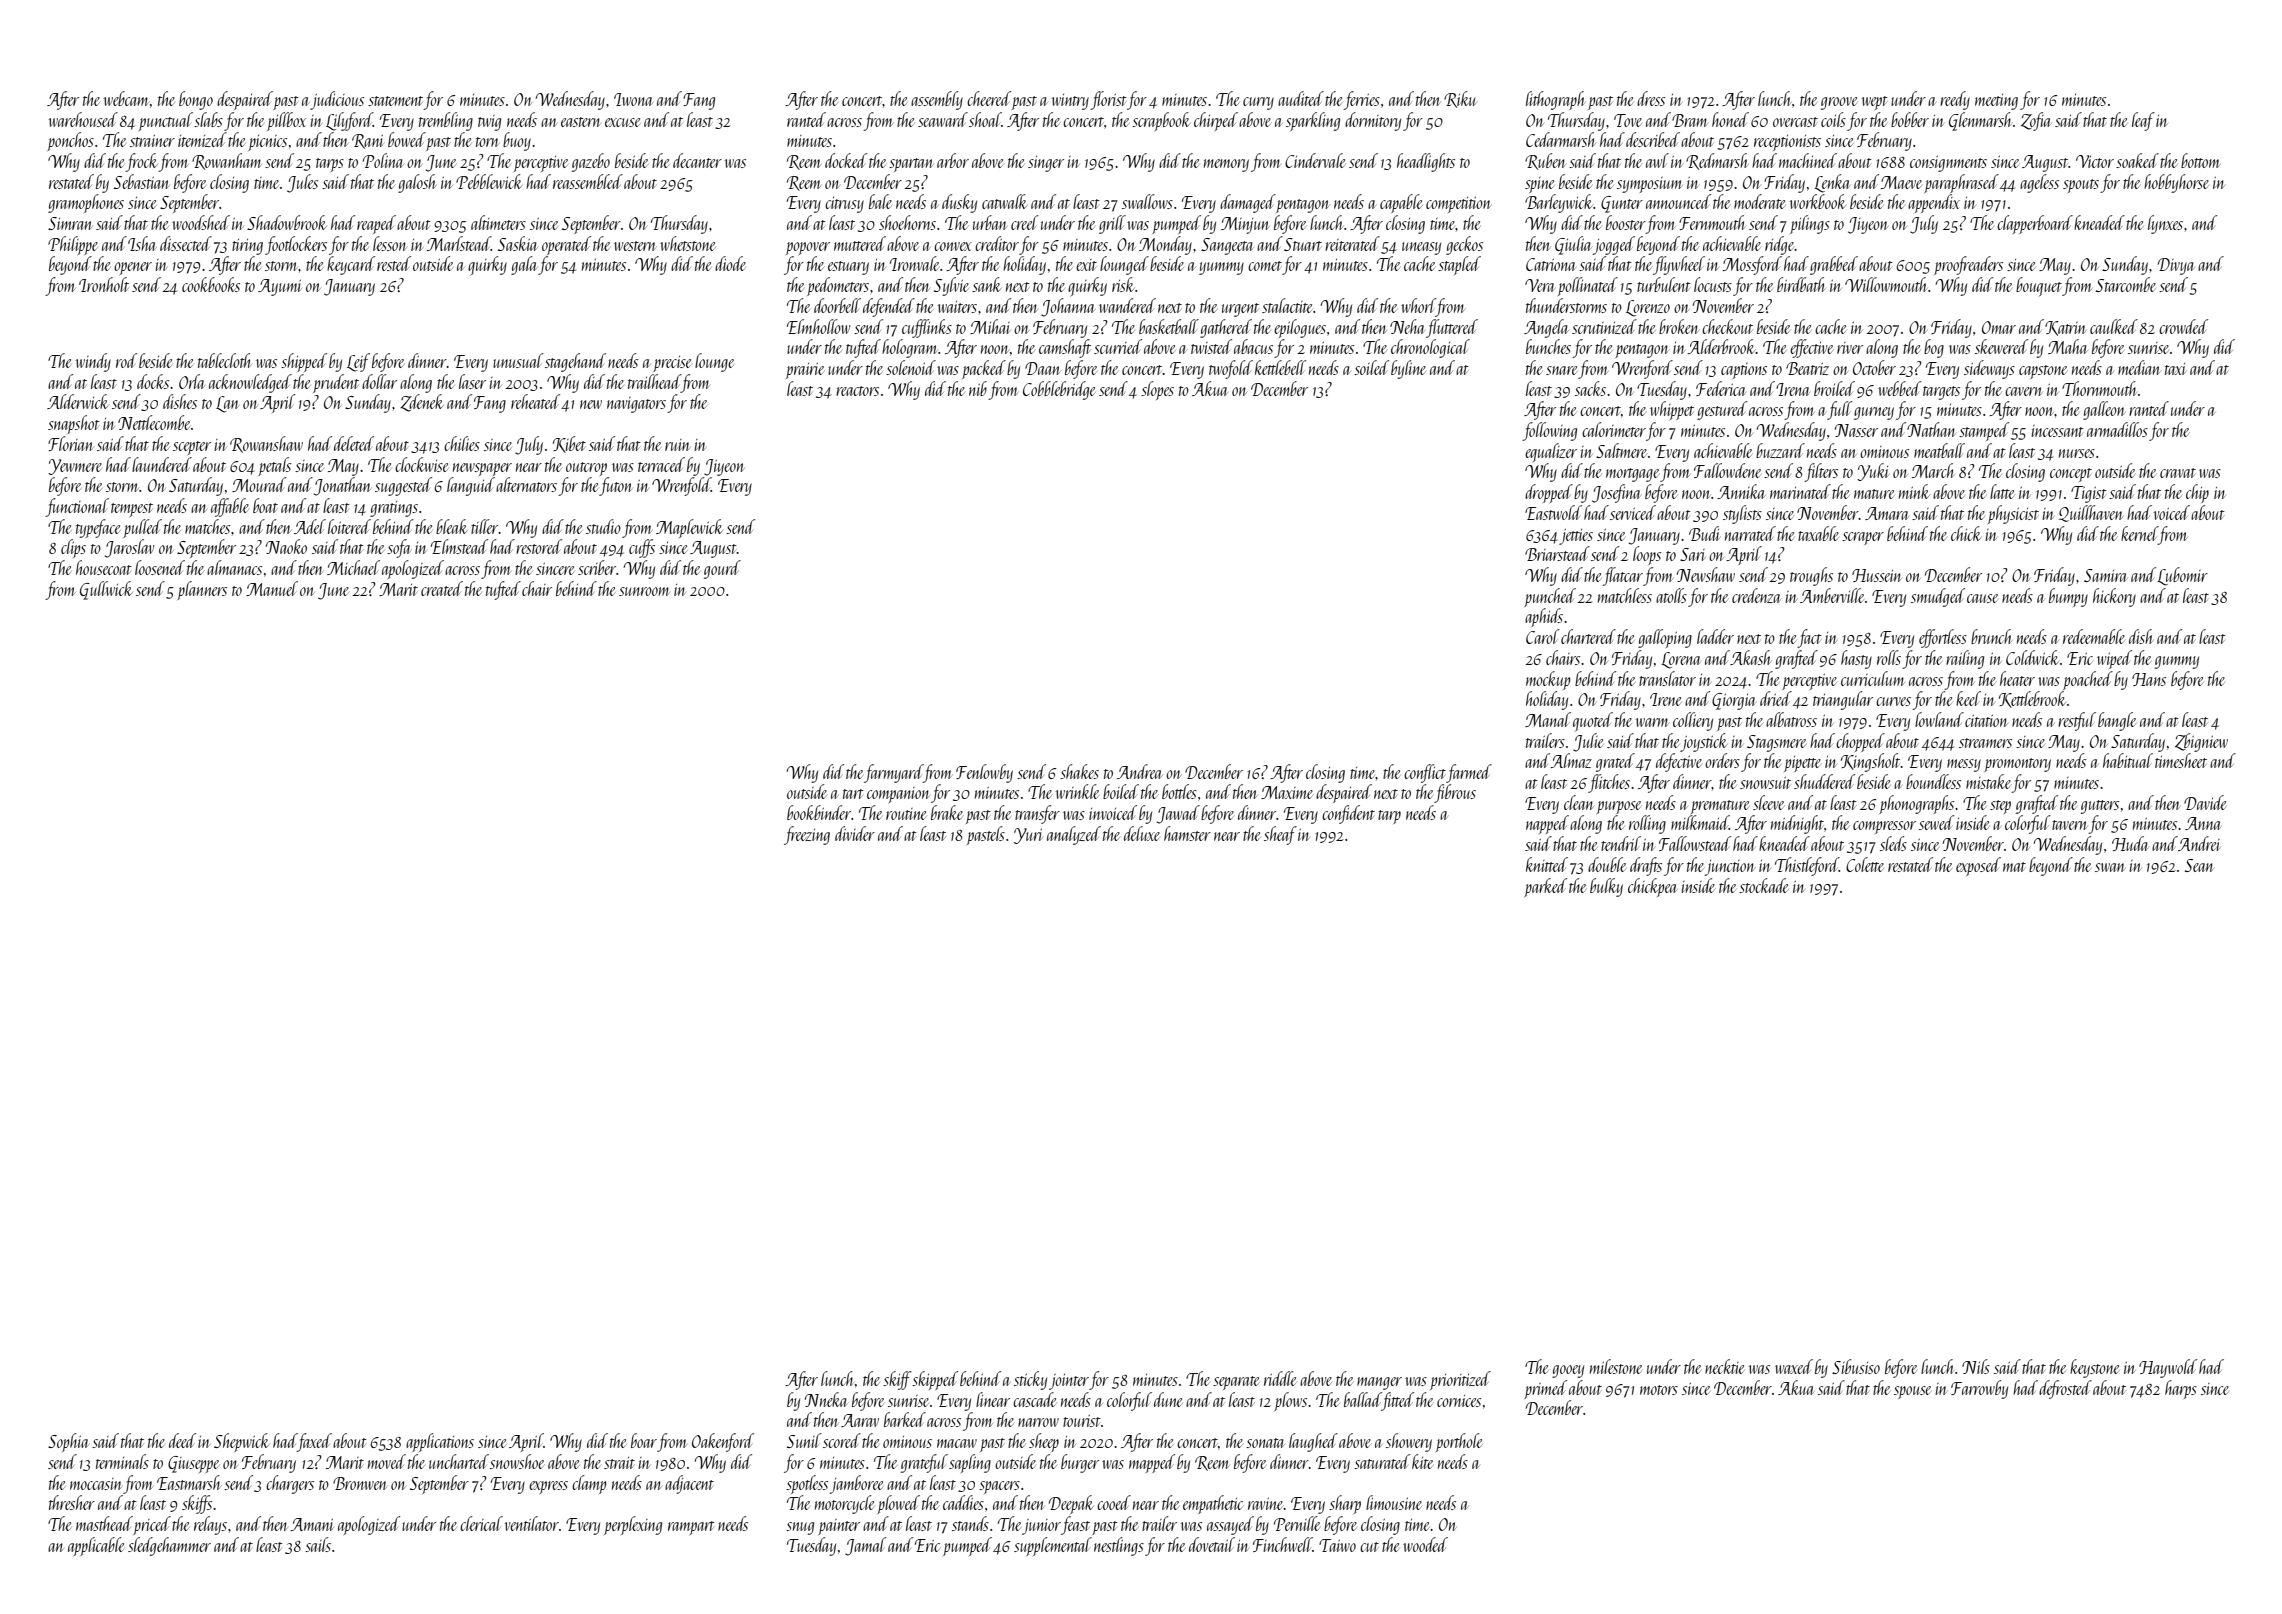 The height and width of the image is (1614, 2282). What do you see at coordinates (395, 101) in the image?
I see `statement` at bounding box center [395, 101].
